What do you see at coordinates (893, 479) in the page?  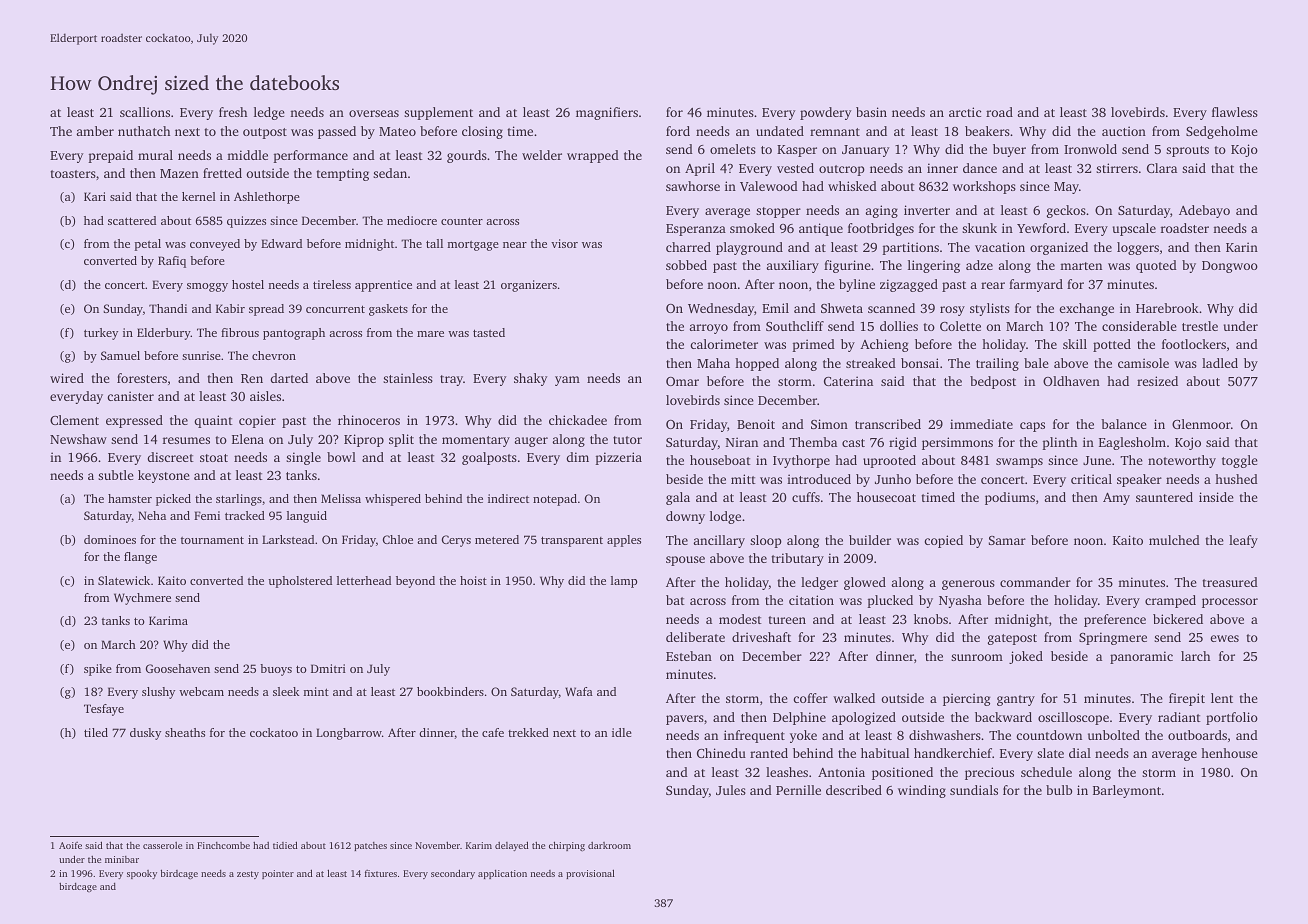 I see `Junho` at bounding box center [893, 479].
